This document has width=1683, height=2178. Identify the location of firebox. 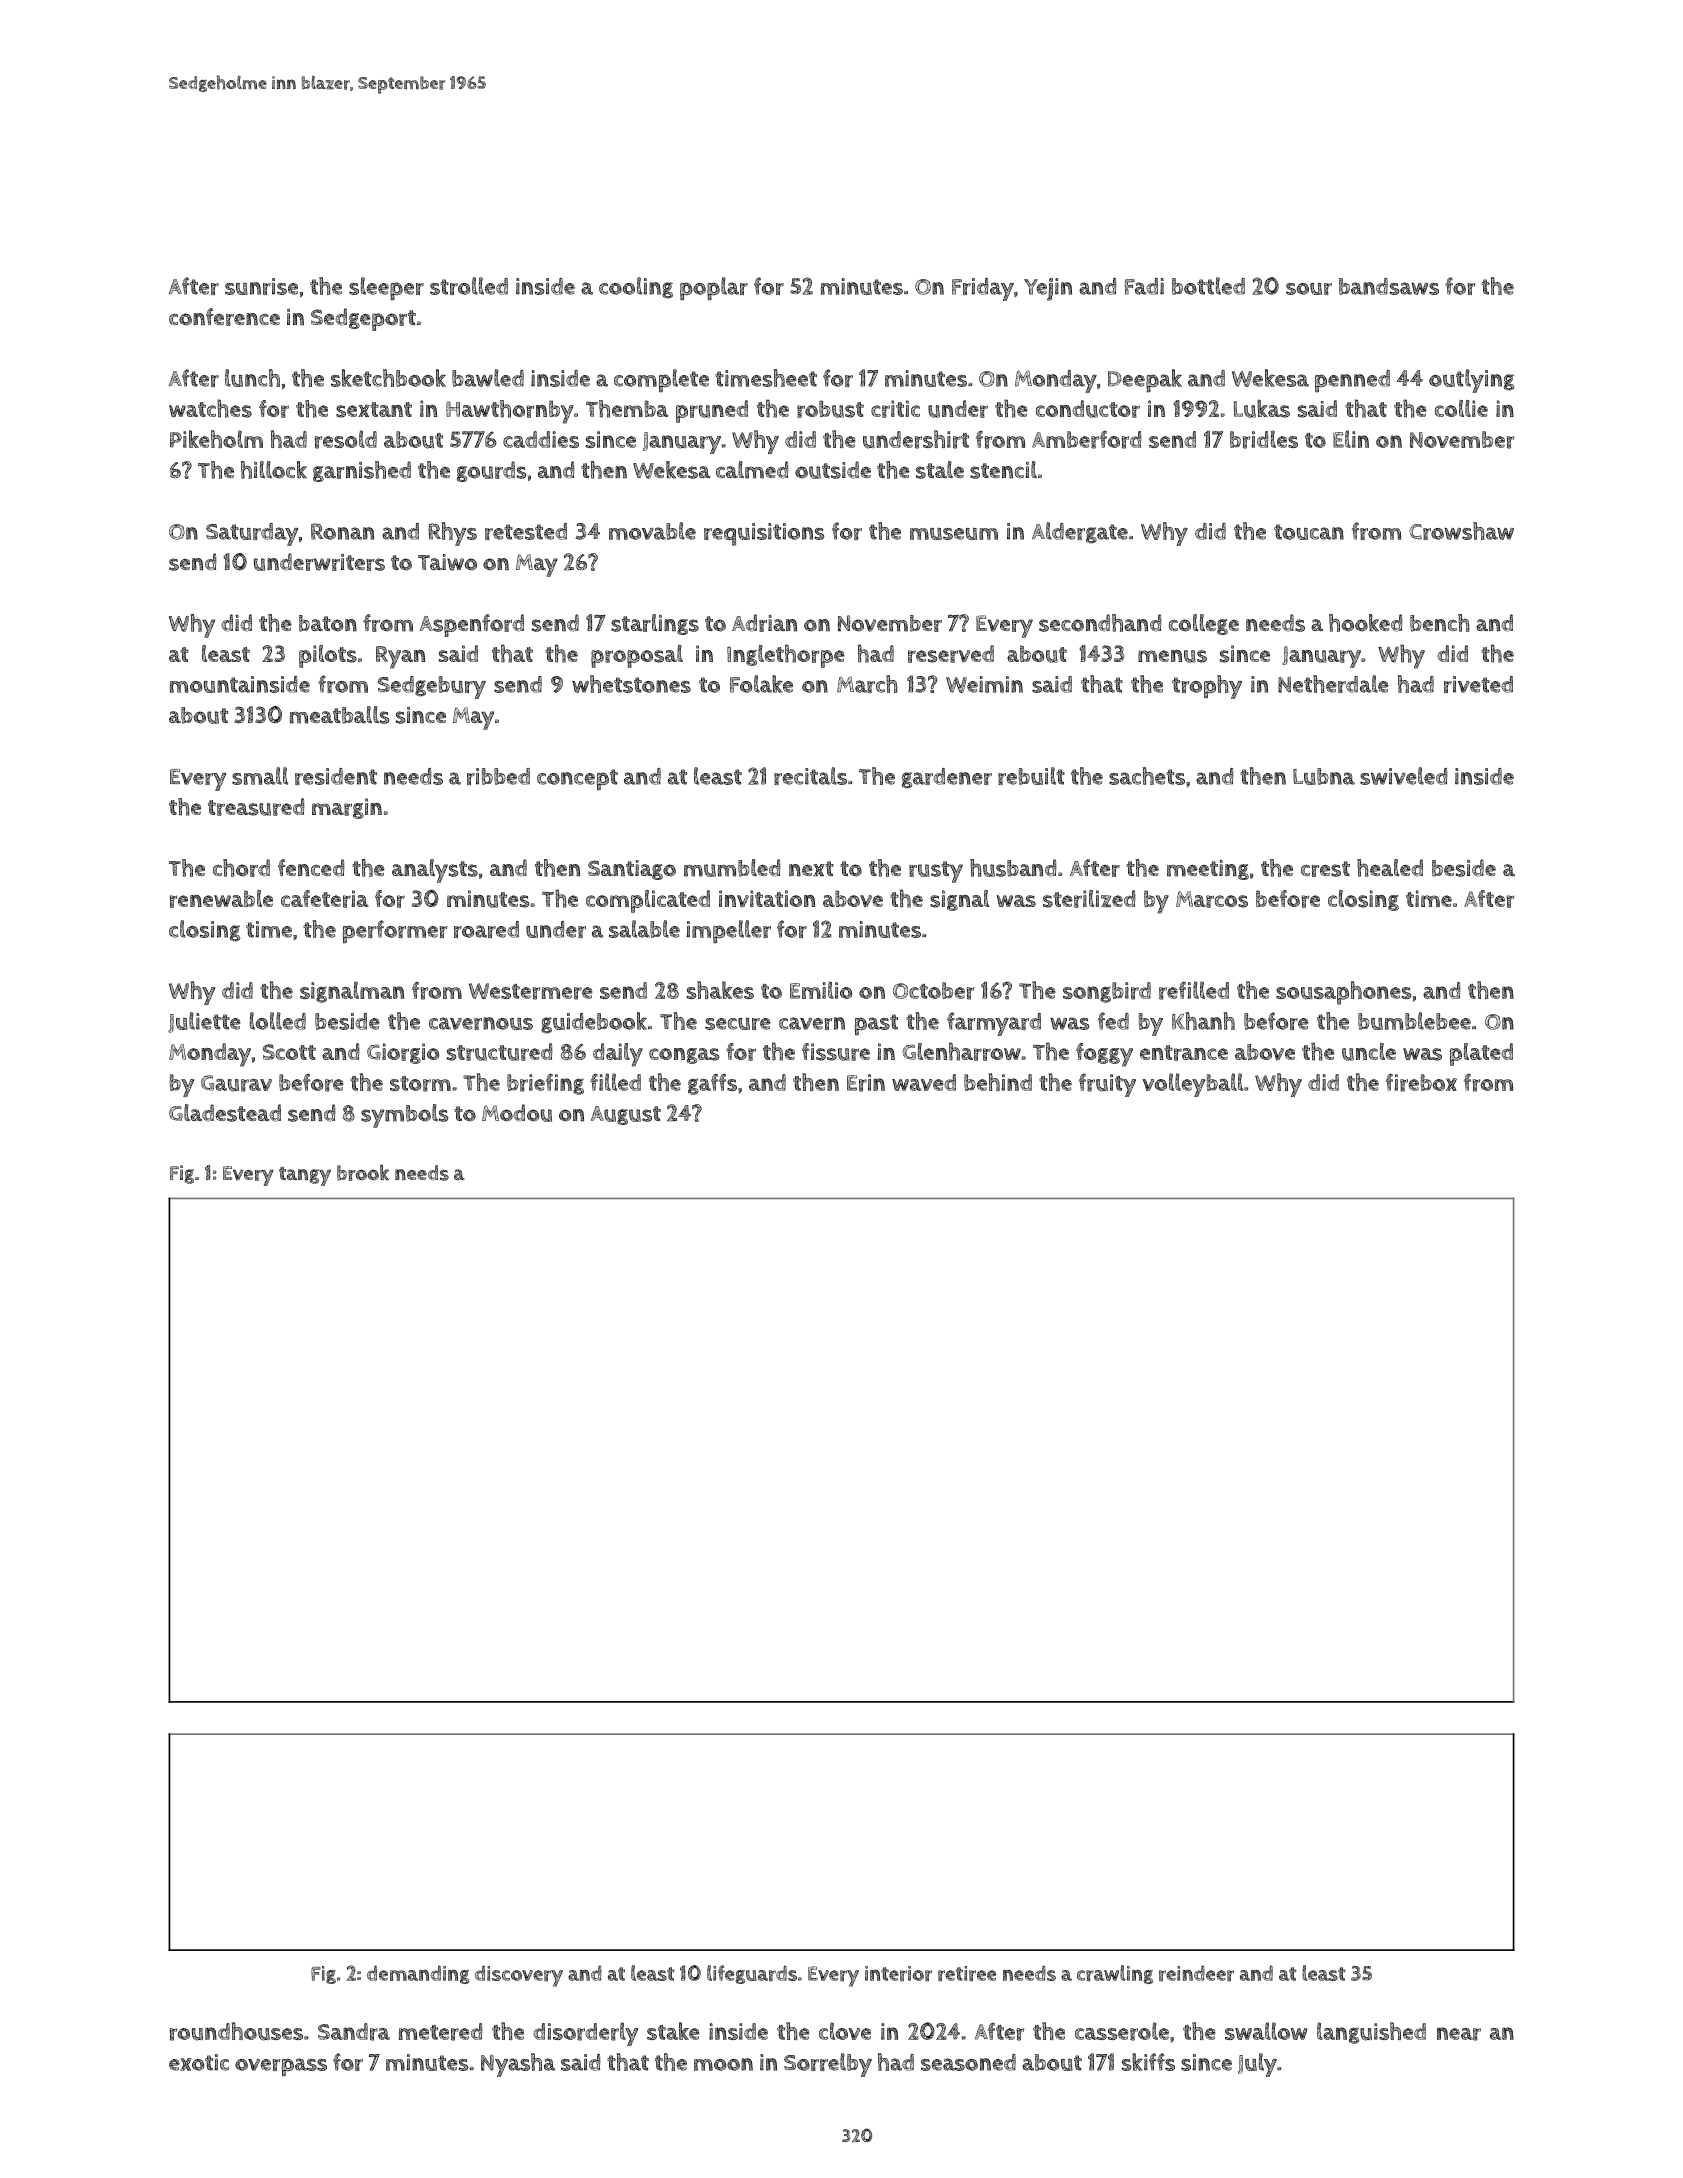
(1421, 1082).
